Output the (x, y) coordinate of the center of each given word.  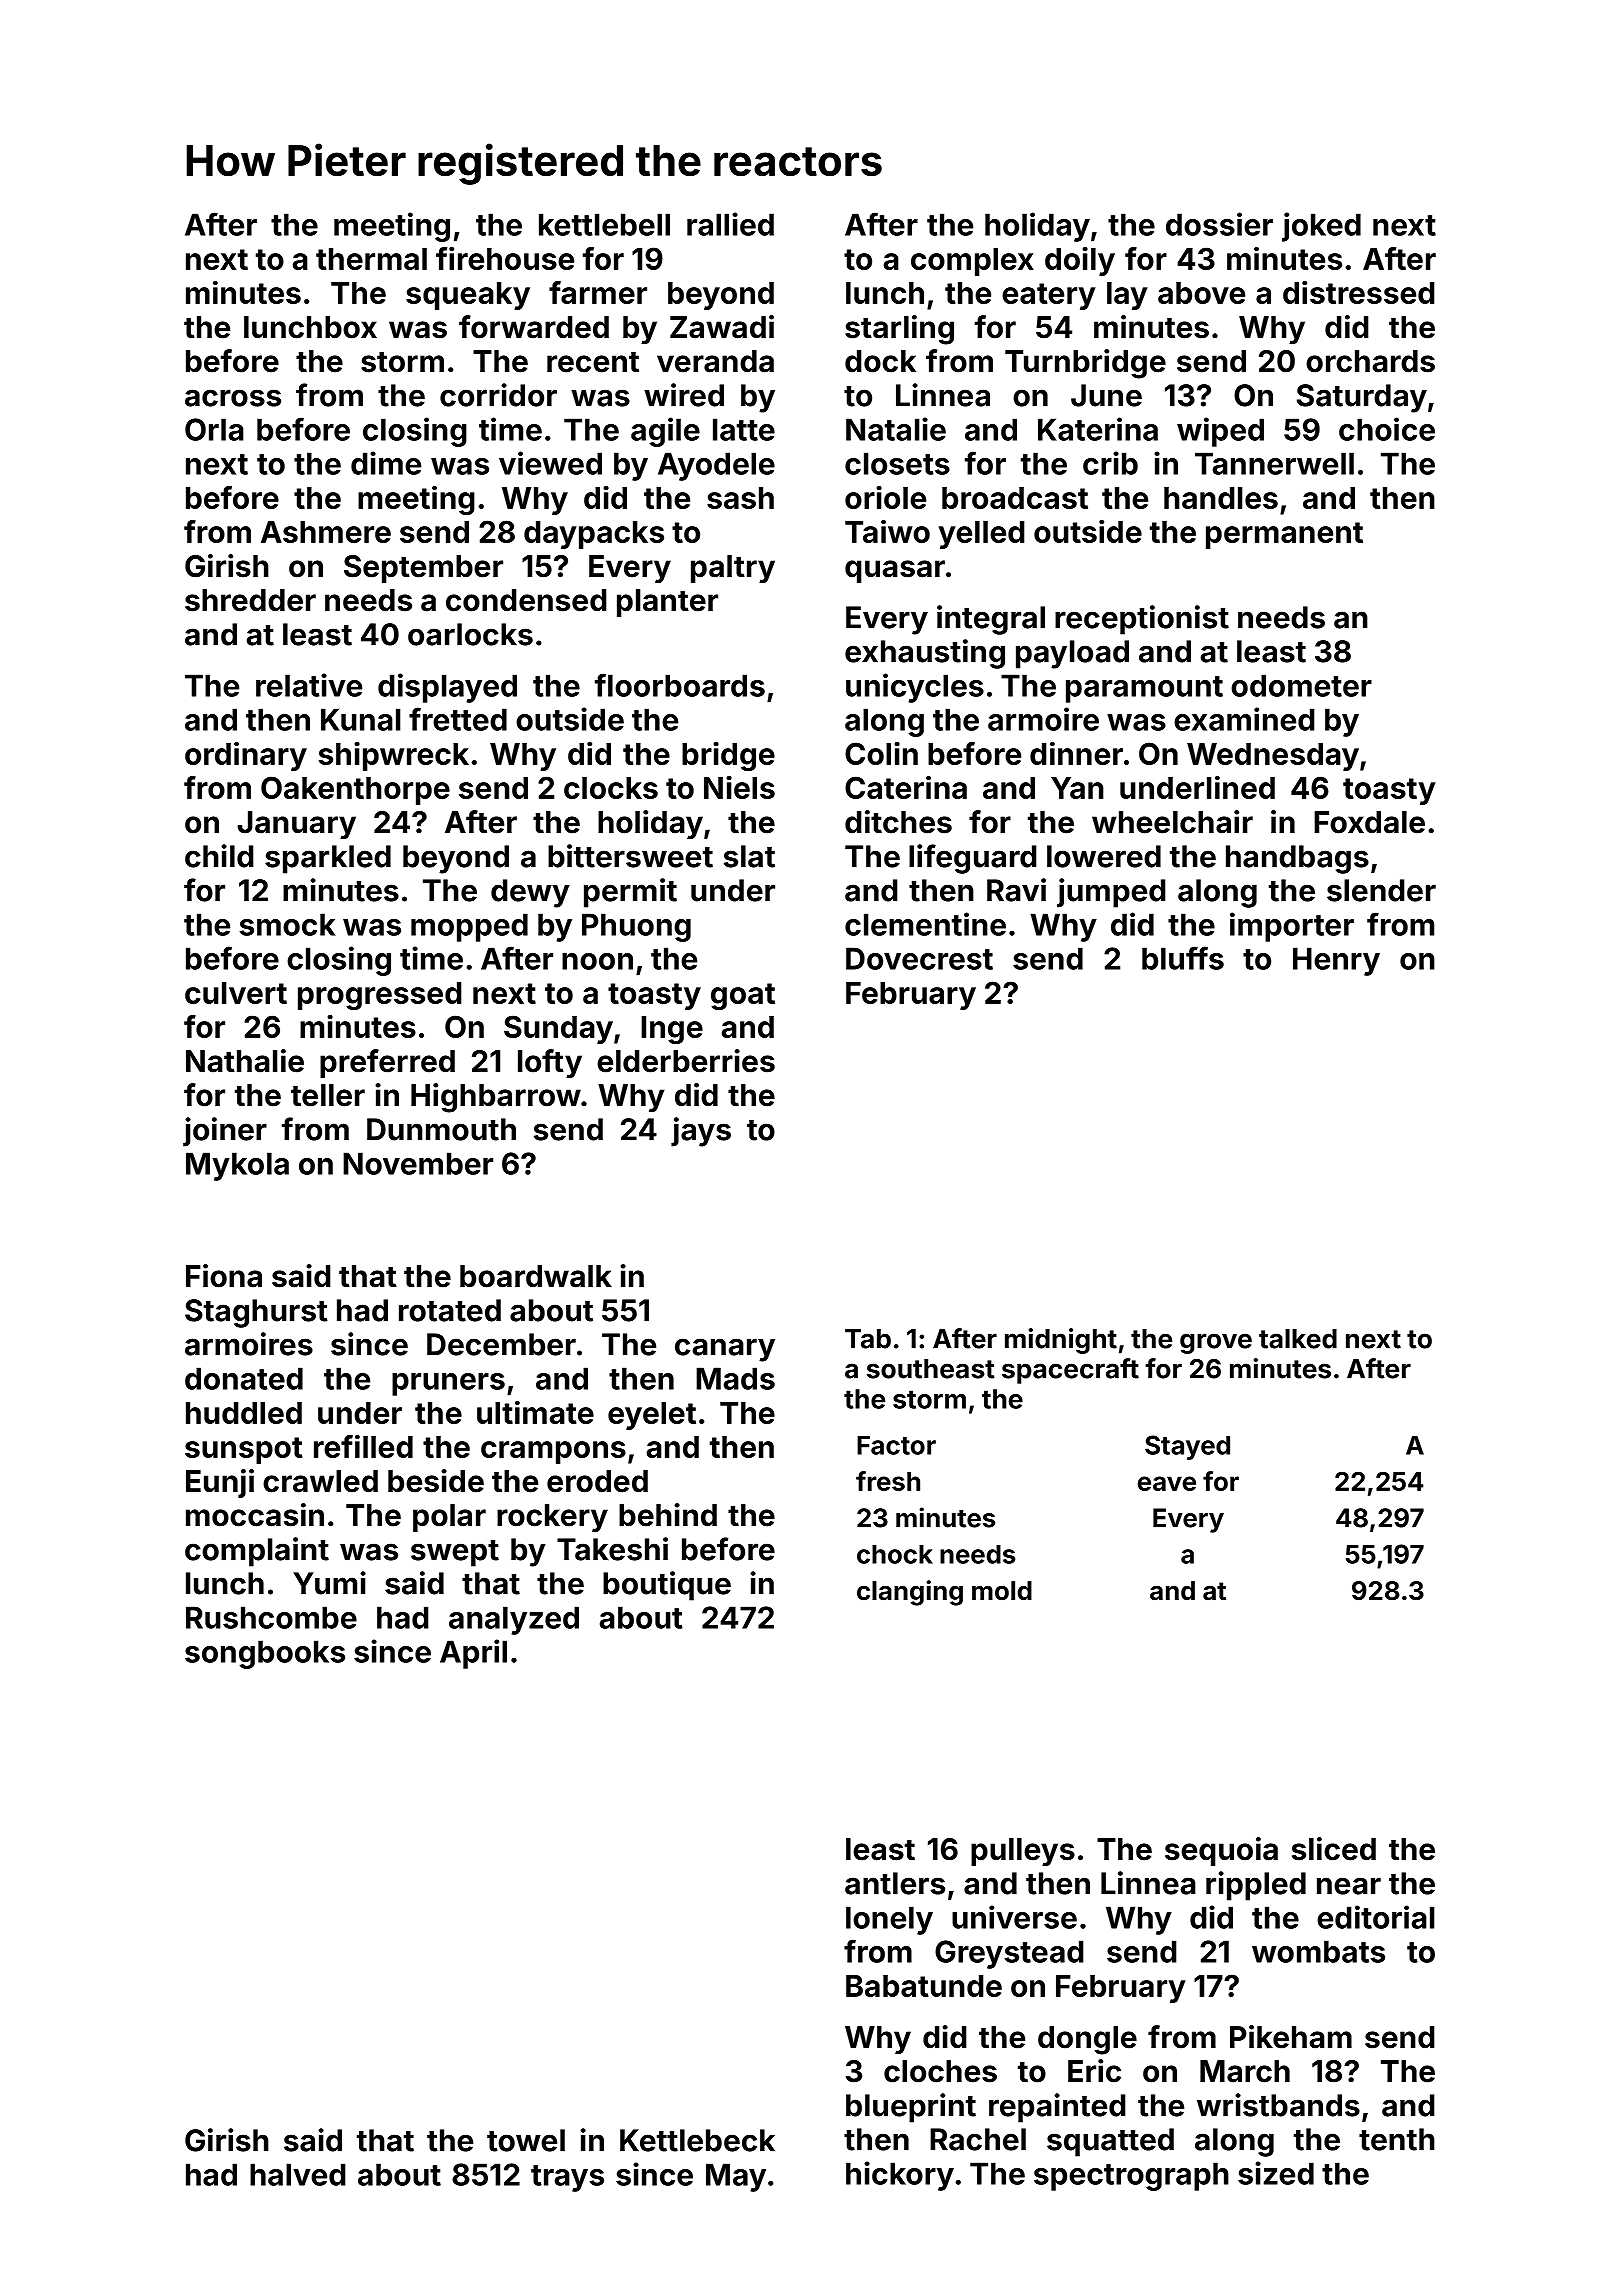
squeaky (468, 296)
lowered (1104, 856)
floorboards (680, 685)
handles (1221, 498)
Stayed (1187, 1447)
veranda (715, 361)
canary (725, 1350)
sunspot (243, 1450)
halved (298, 2174)
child (219, 856)
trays (567, 2178)
